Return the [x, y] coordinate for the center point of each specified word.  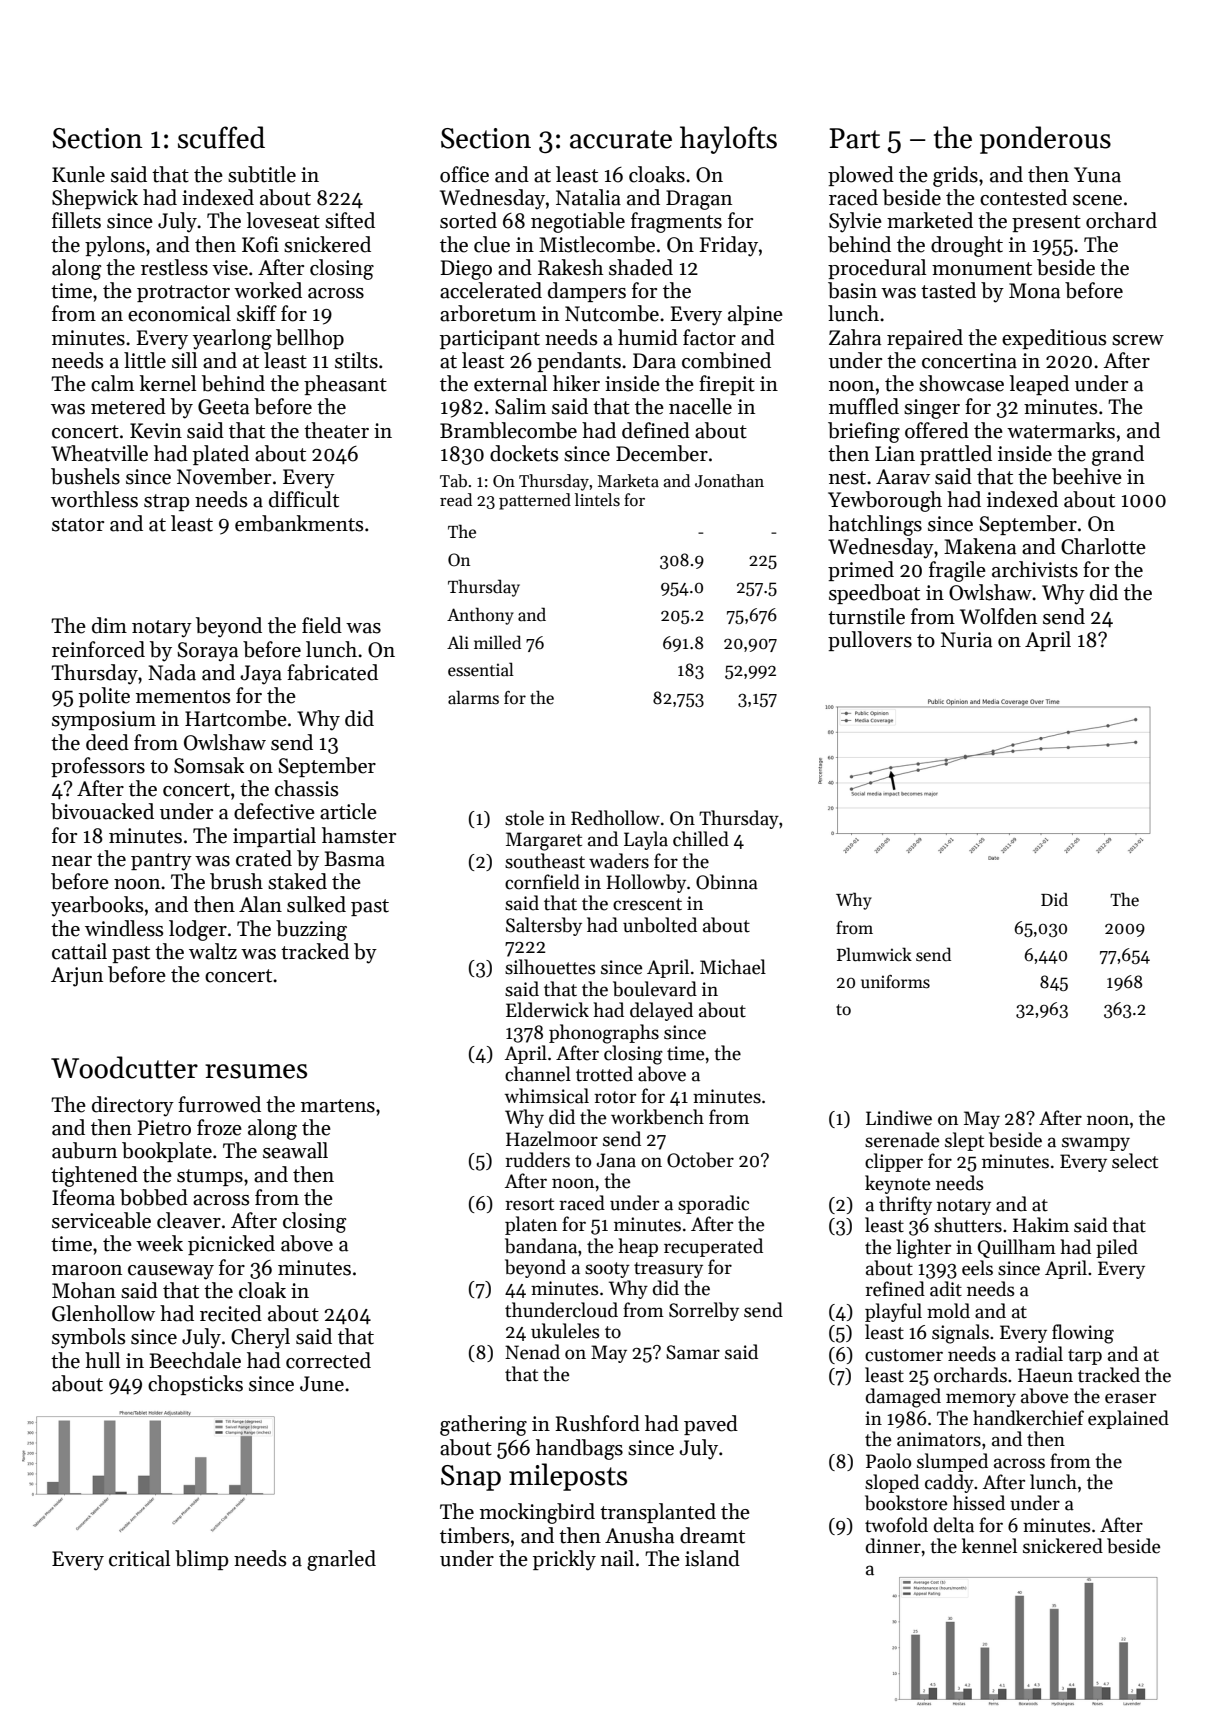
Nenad [532, 1352]
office [464, 174]
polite [104, 697]
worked [268, 290]
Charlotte [1103, 546]
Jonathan [729, 481]
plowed [861, 176]
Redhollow [615, 818]
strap [166, 502]
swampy [1096, 1144]
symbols [88, 1338]
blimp [201, 1560]
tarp [1085, 1357]
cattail [79, 951]
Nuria [966, 640]
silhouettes [550, 967]
